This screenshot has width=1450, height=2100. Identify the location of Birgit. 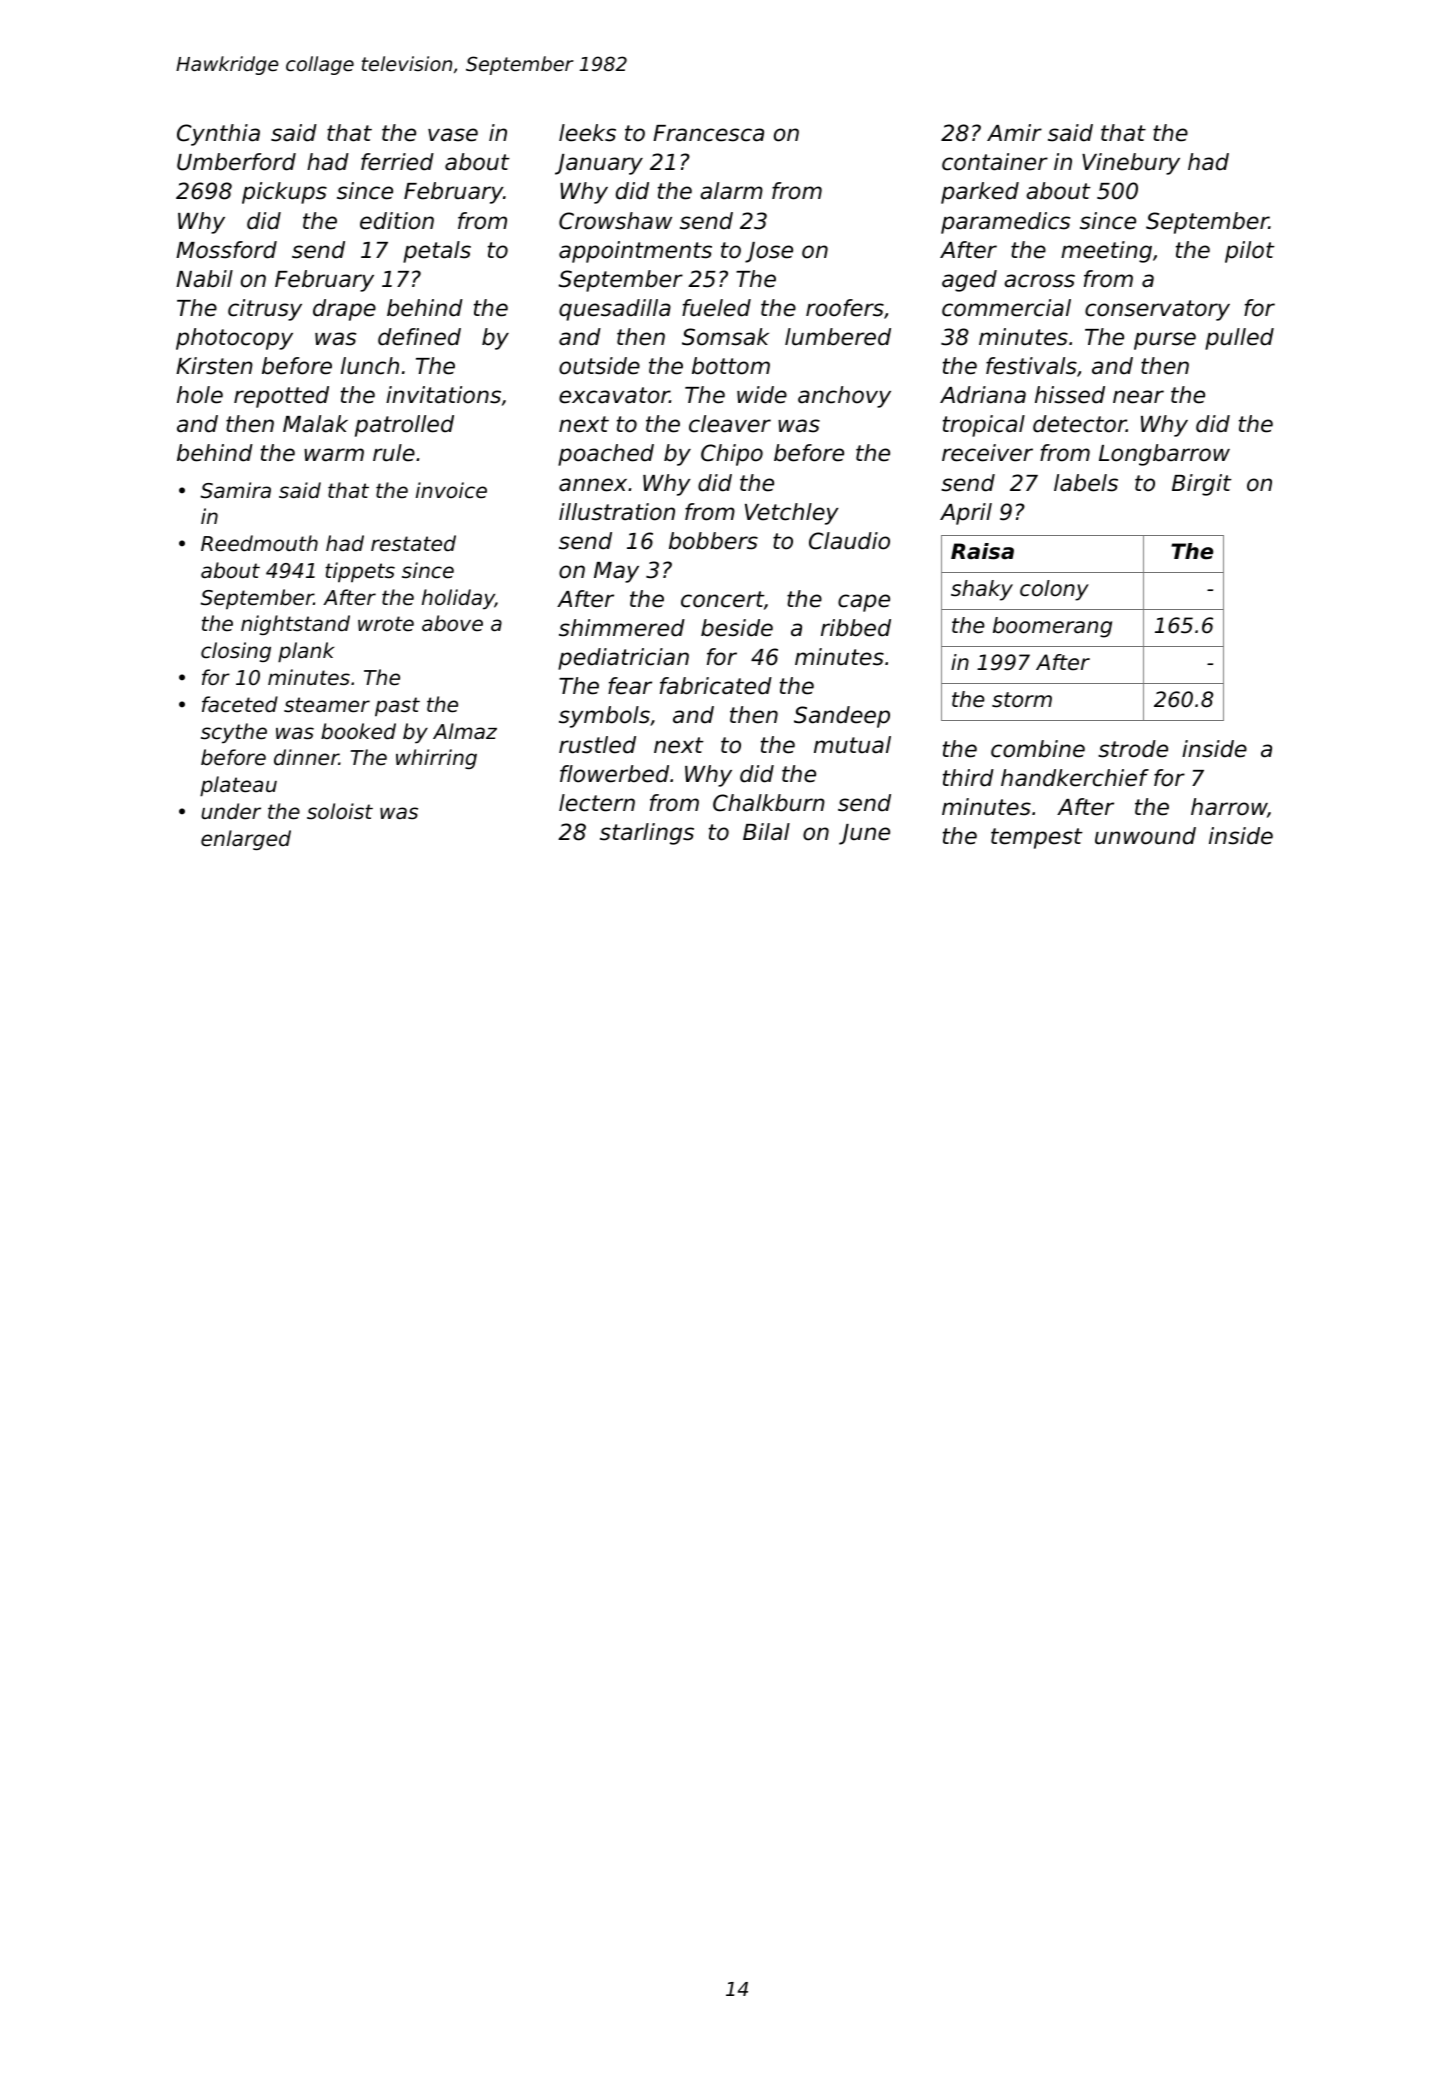
(1202, 485).
